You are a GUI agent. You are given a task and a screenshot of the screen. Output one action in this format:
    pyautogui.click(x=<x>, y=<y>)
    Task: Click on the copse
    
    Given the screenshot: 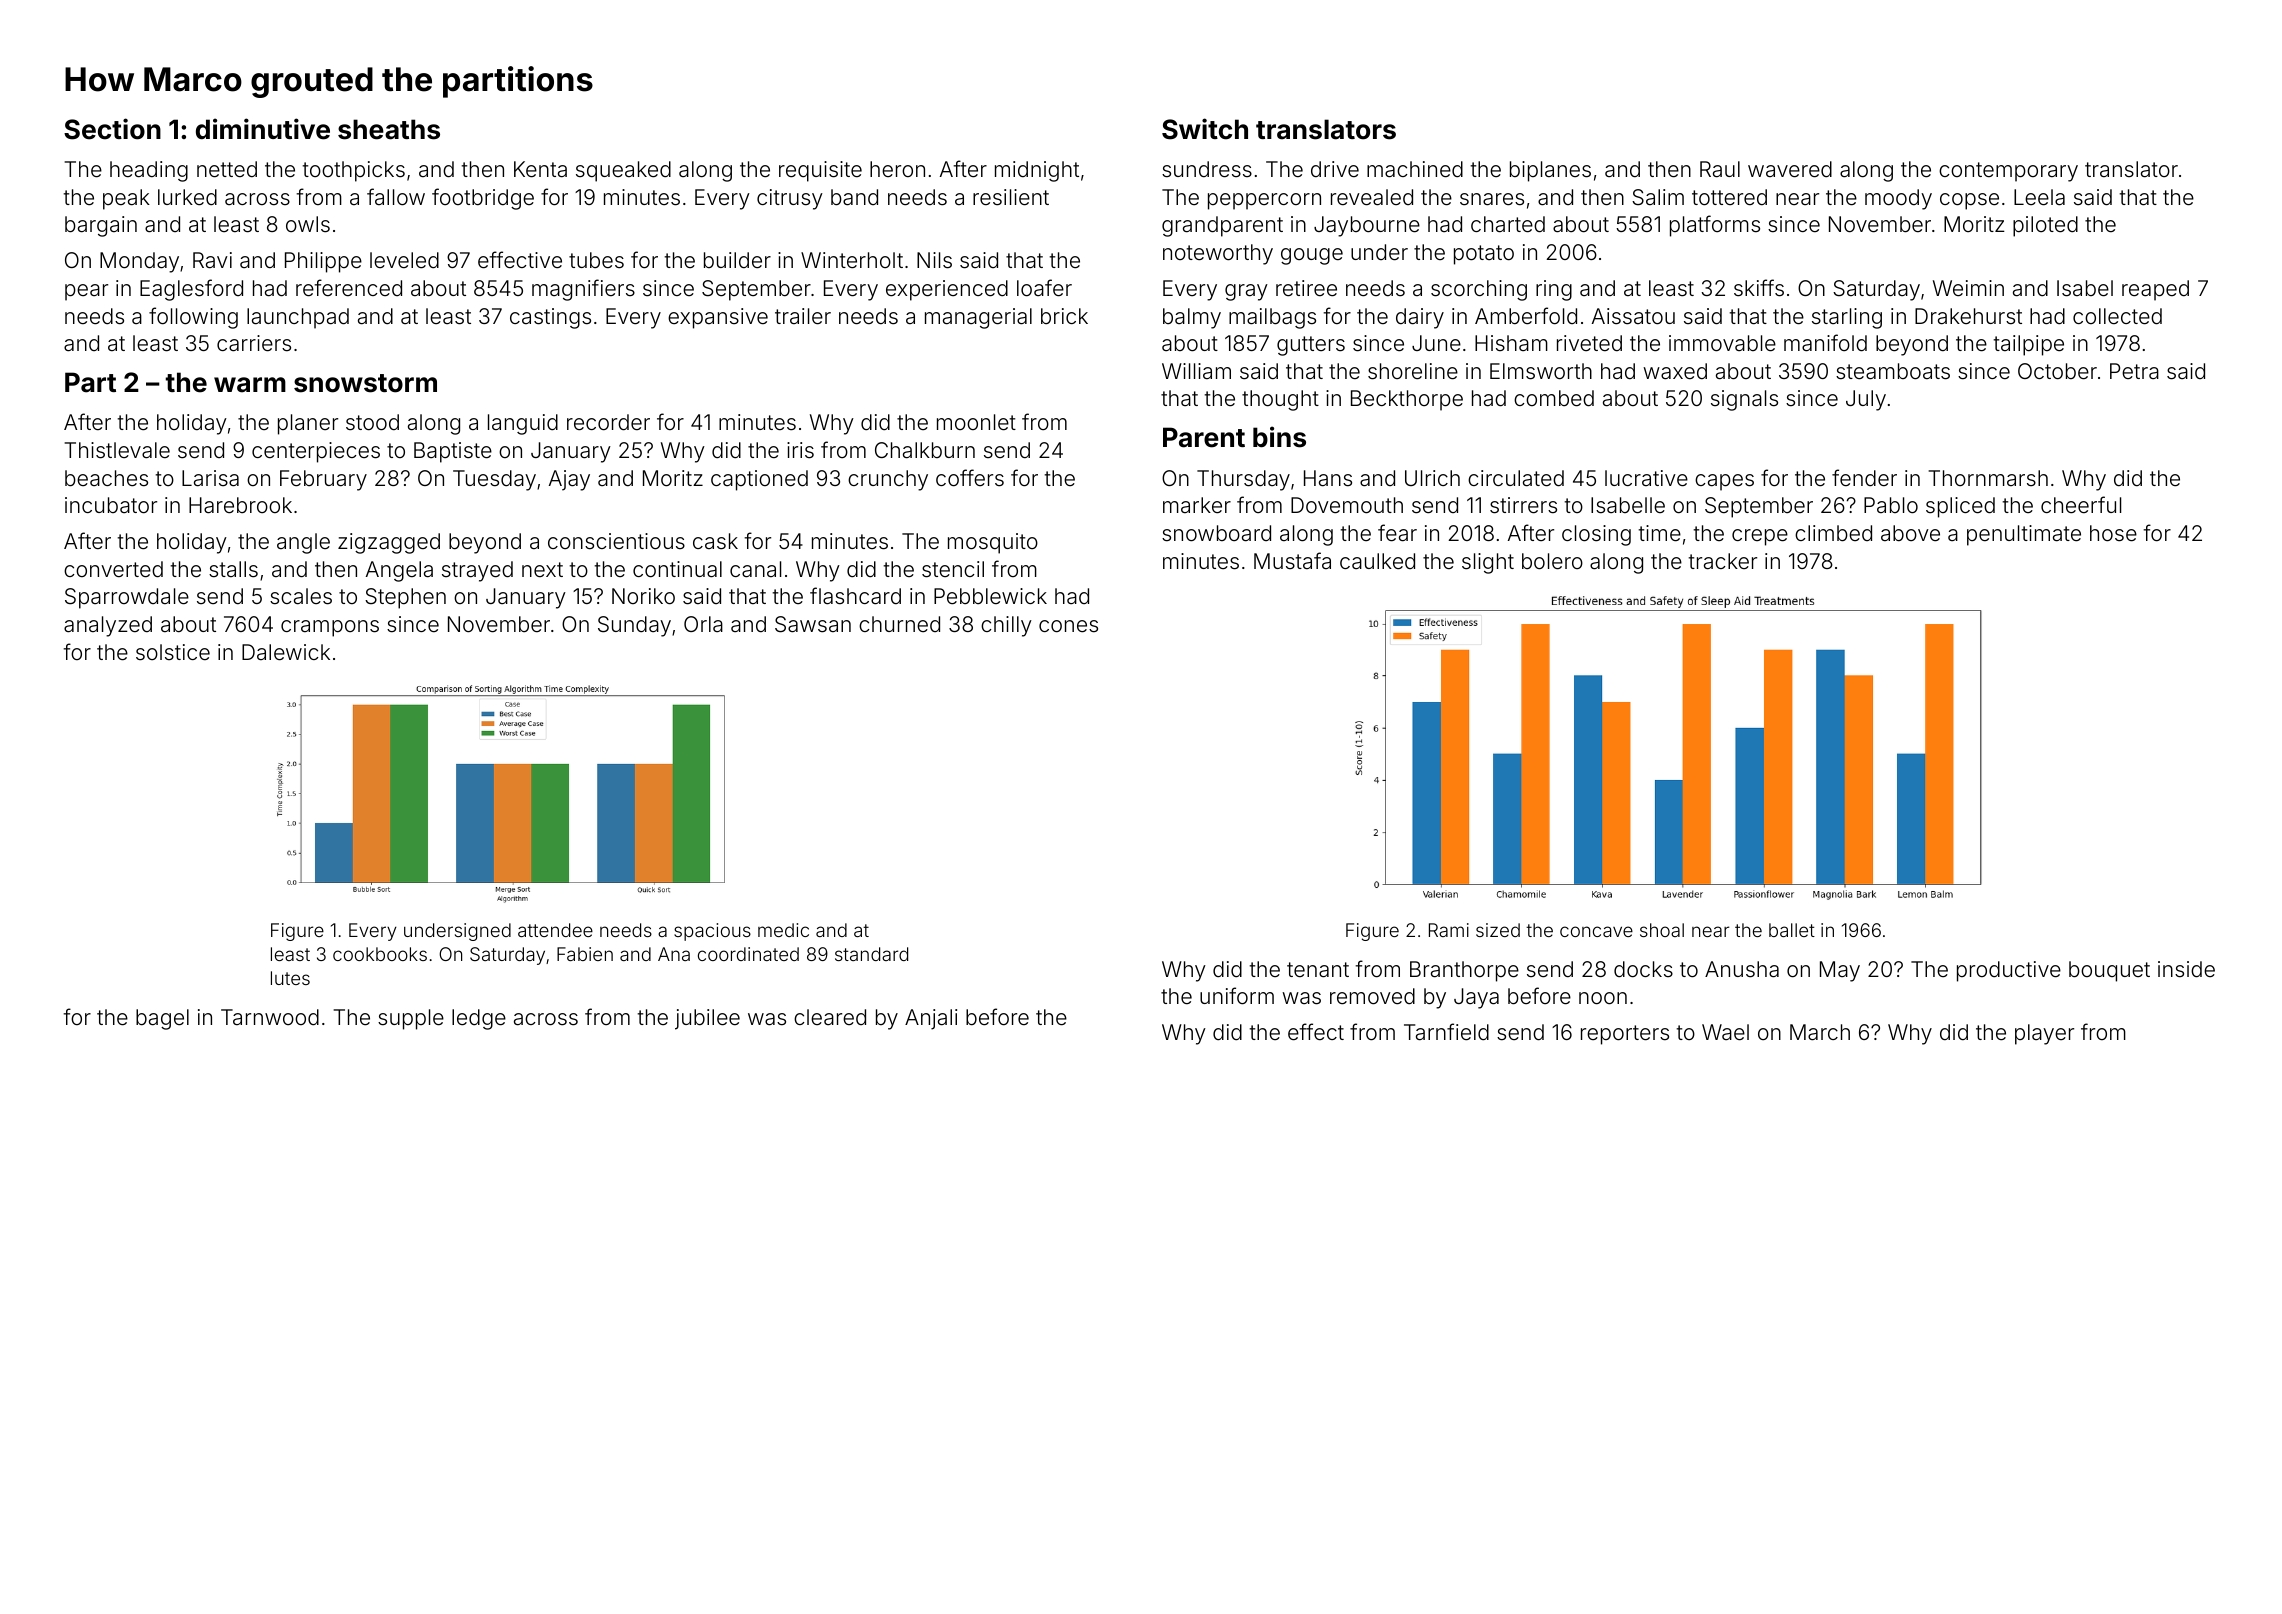 What is the action you would take?
    pyautogui.click(x=1969, y=201)
